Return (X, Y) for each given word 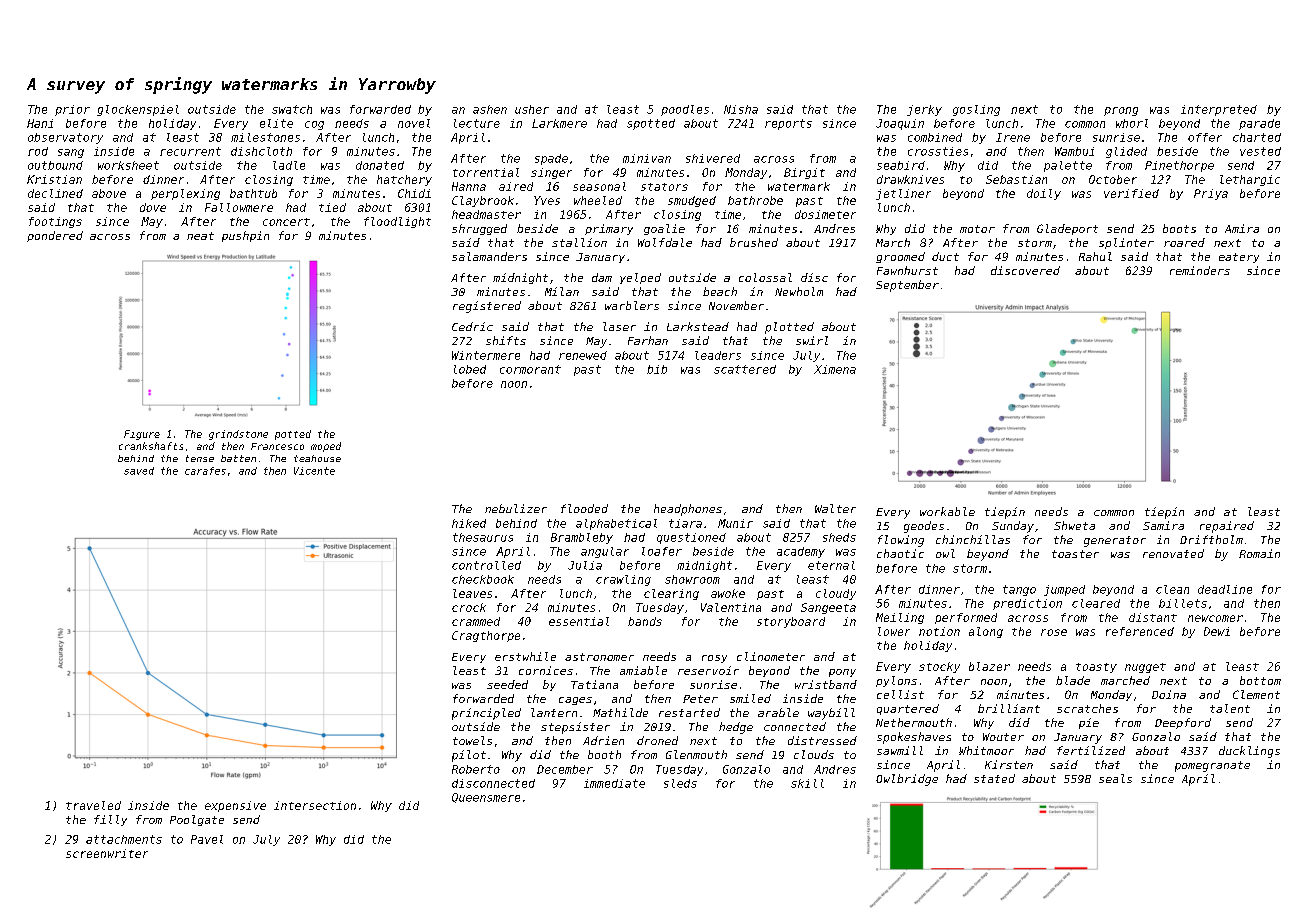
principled (486, 714)
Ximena (835, 369)
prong (1121, 111)
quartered (908, 709)
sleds (680, 783)
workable (947, 511)
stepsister (575, 728)
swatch (292, 109)
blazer (989, 666)
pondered (55, 236)
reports (788, 124)
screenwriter (107, 853)
